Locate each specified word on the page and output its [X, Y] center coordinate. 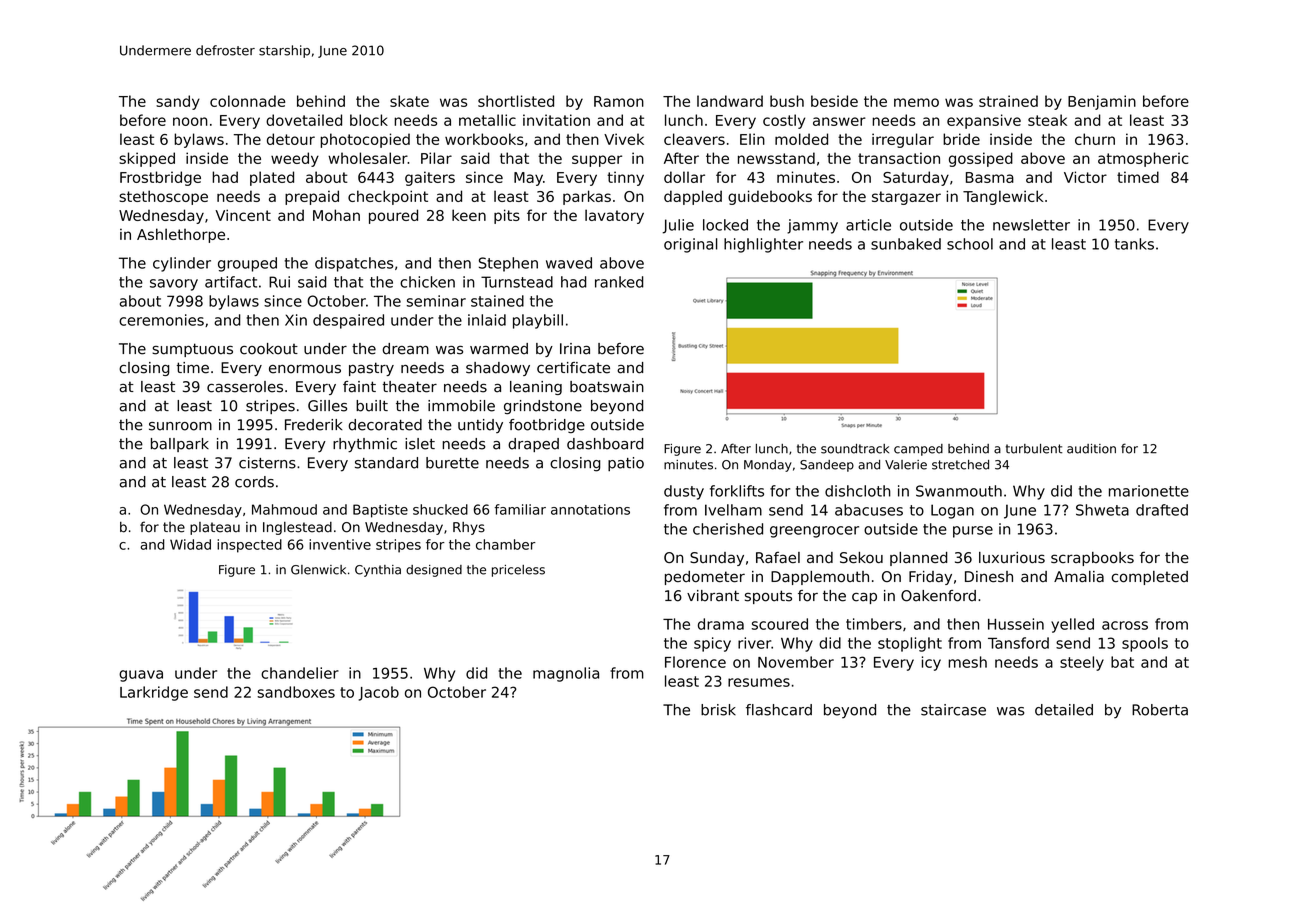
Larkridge [154, 693]
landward [730, 101]
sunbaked [906, 244]
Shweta [1102, 510]
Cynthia [378, 571]
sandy [178, 102]
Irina [575, 349]
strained [1008, 101]
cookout [269, 349]
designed [434, 571]
